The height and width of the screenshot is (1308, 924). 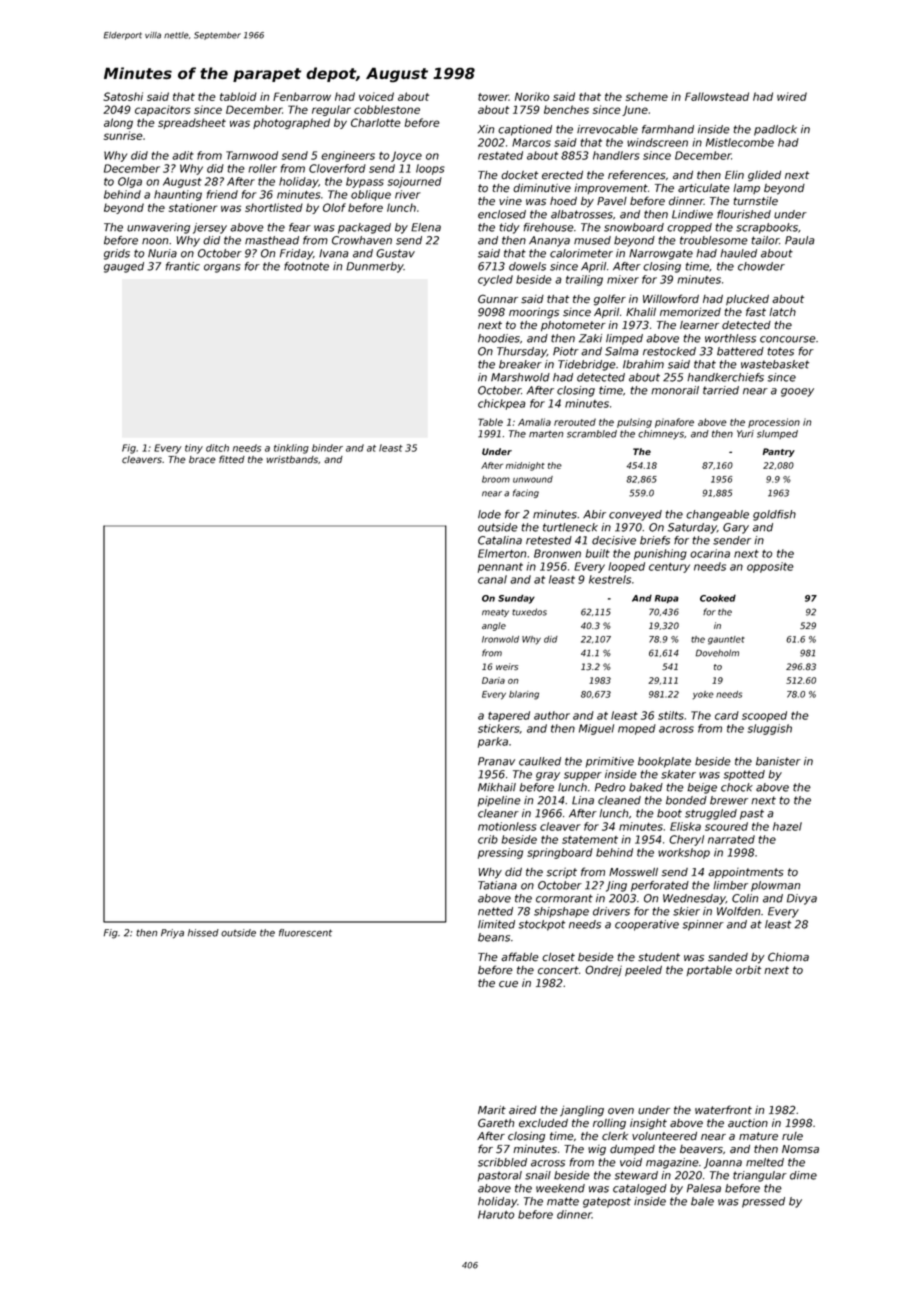 I want to click on goldfish, so click(x=774, y=515).
